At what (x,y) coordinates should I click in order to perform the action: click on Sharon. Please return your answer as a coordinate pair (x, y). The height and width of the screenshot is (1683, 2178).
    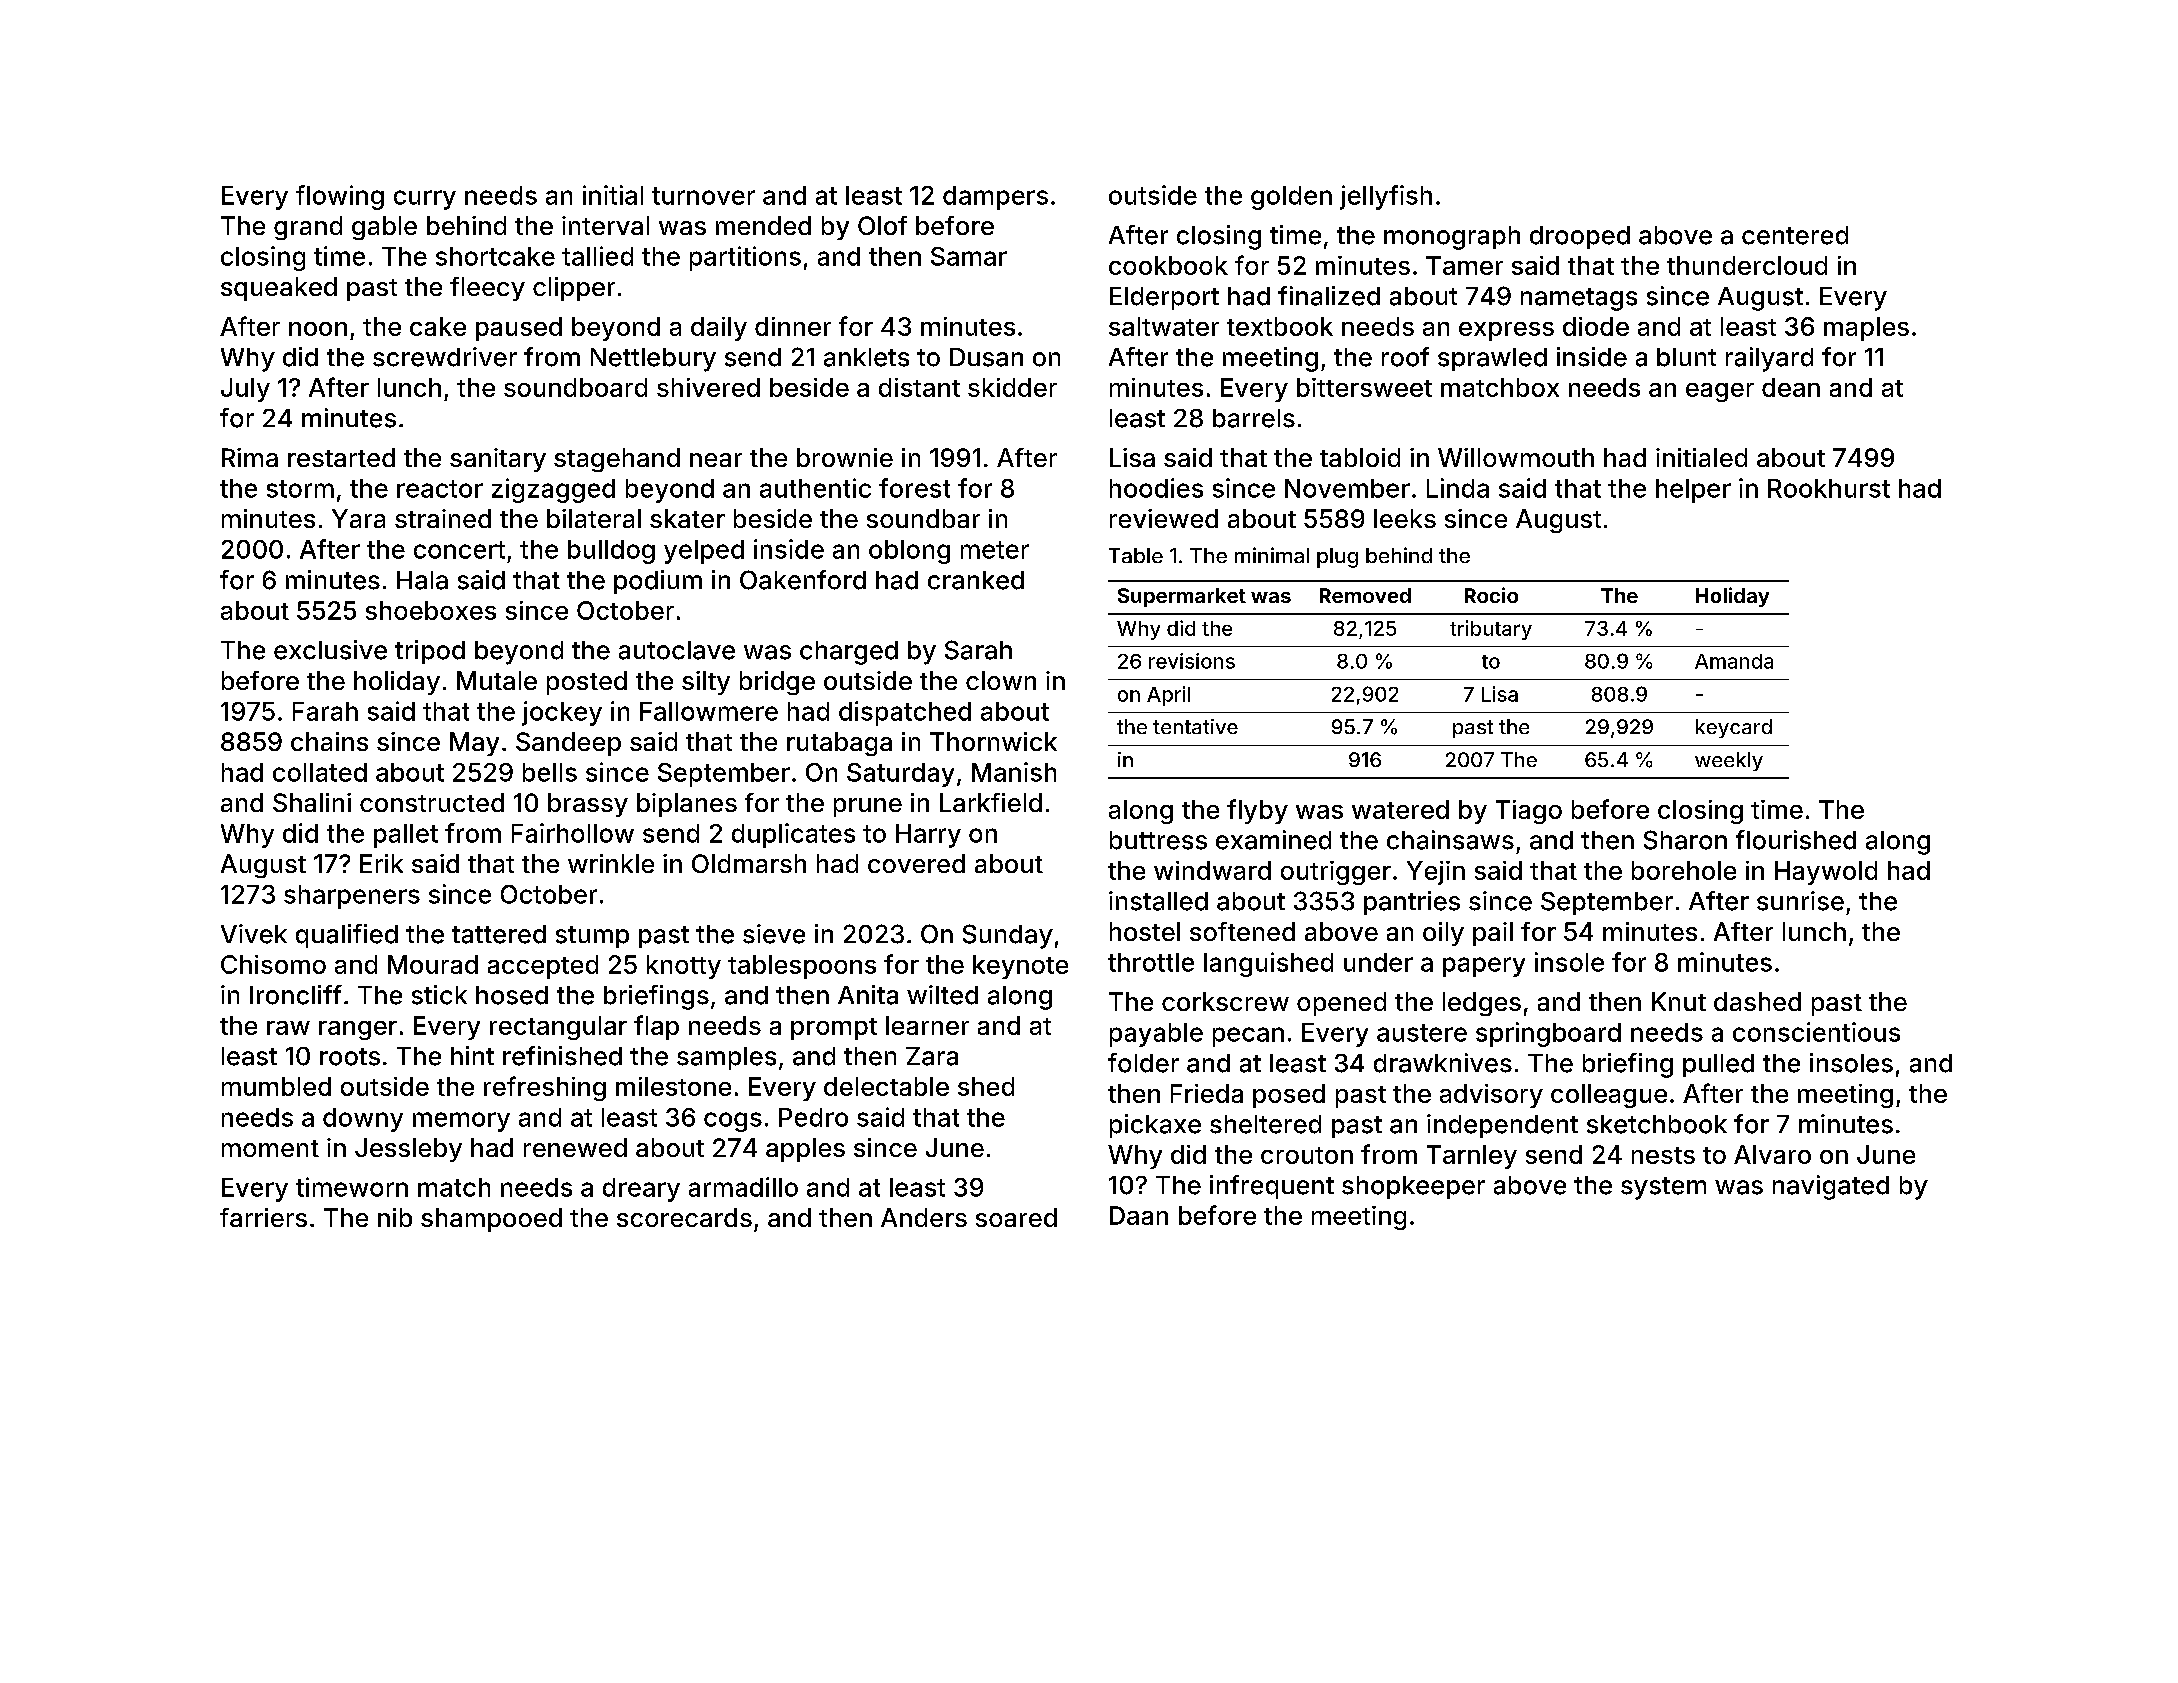
    Looking at the image, I should click on (1685, 840).
